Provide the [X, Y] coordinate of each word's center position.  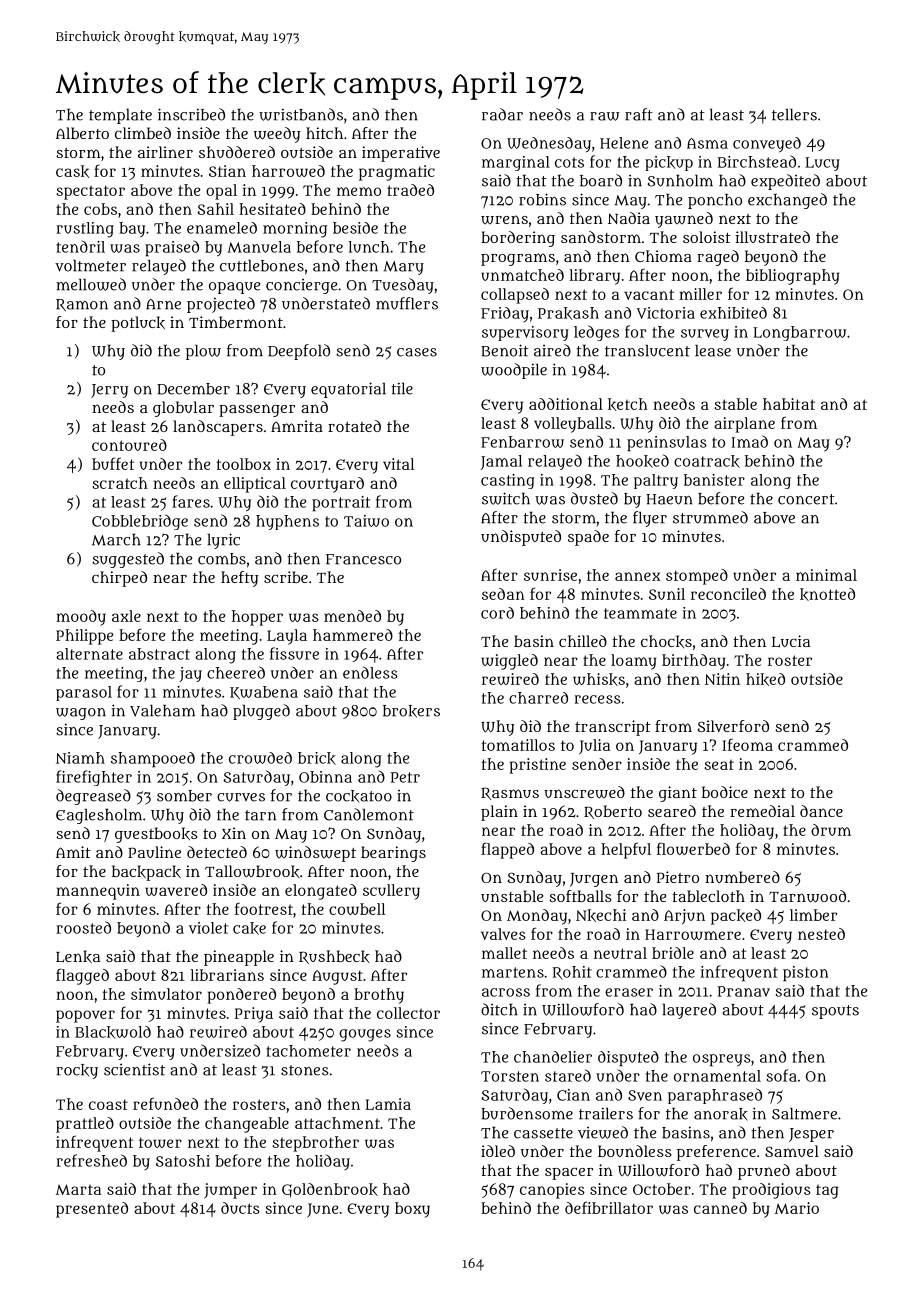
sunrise [550, 575]
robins [542, 199]
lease [713, 351]
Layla [287, 637]
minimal [826, 575]
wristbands [301, 114]
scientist [134, 1069]
